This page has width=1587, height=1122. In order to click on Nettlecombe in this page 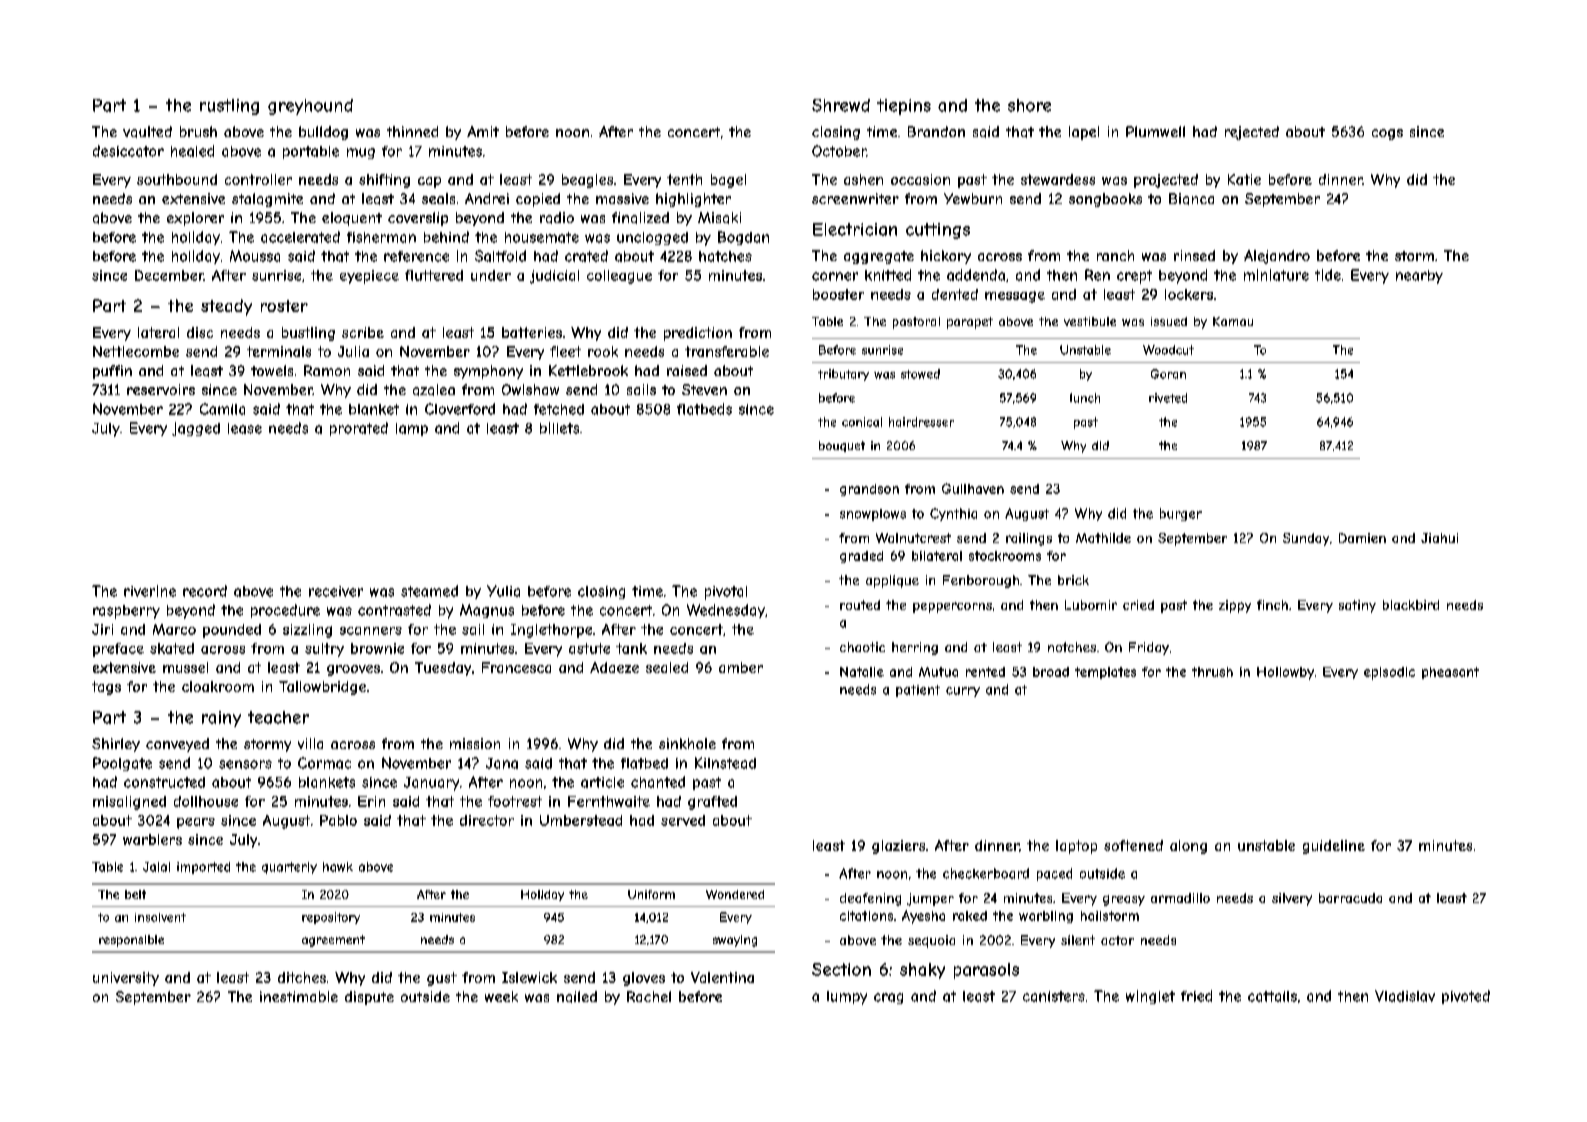, I will do `click(136, 351)`.
